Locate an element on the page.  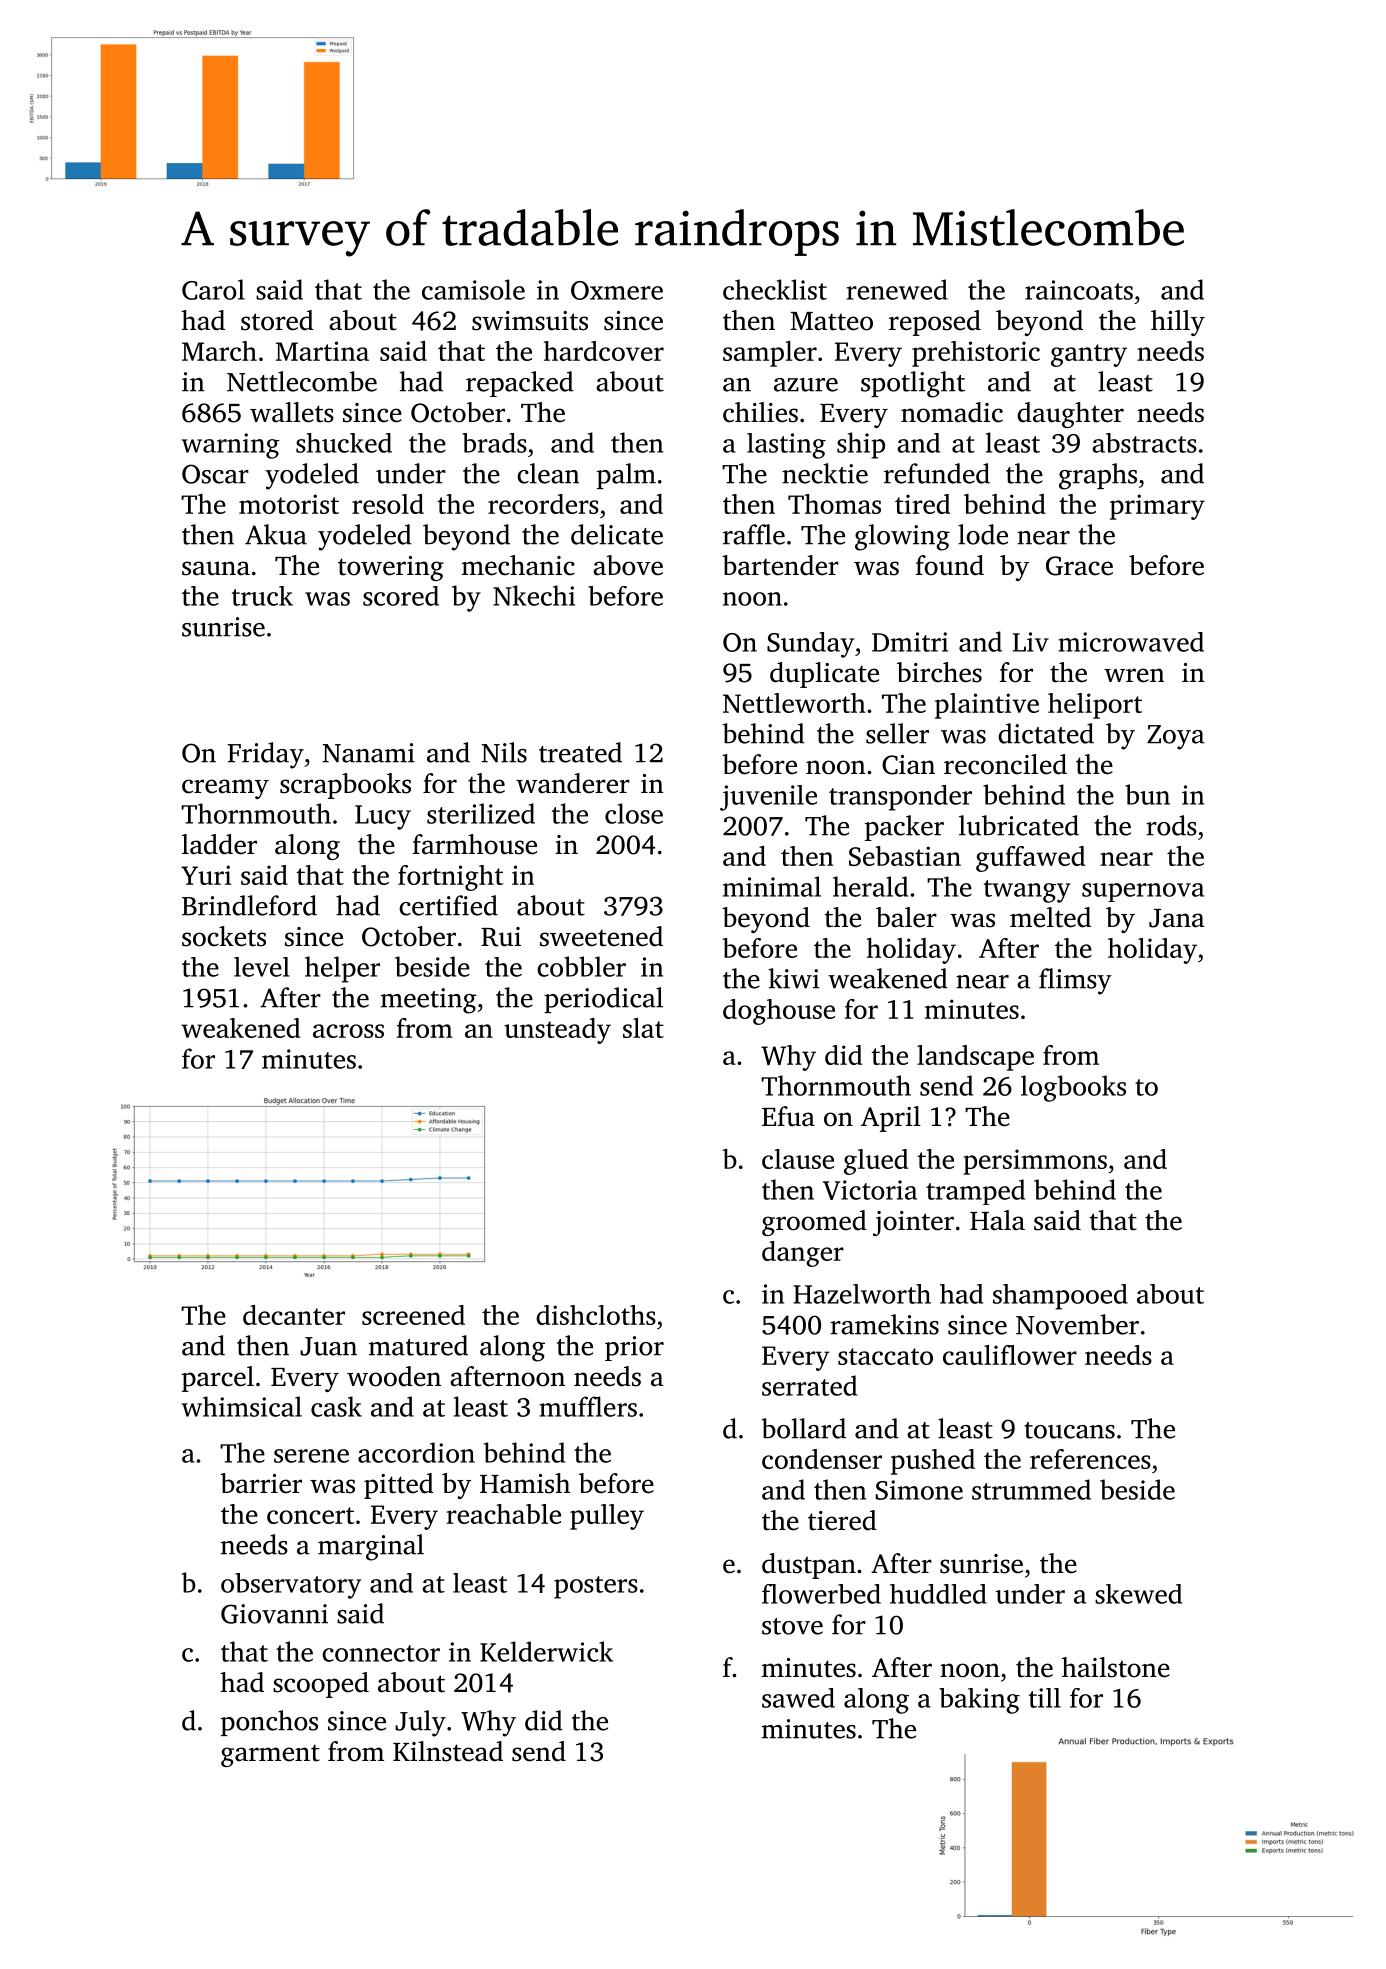
delicate is located at coordinates (617, 534).
